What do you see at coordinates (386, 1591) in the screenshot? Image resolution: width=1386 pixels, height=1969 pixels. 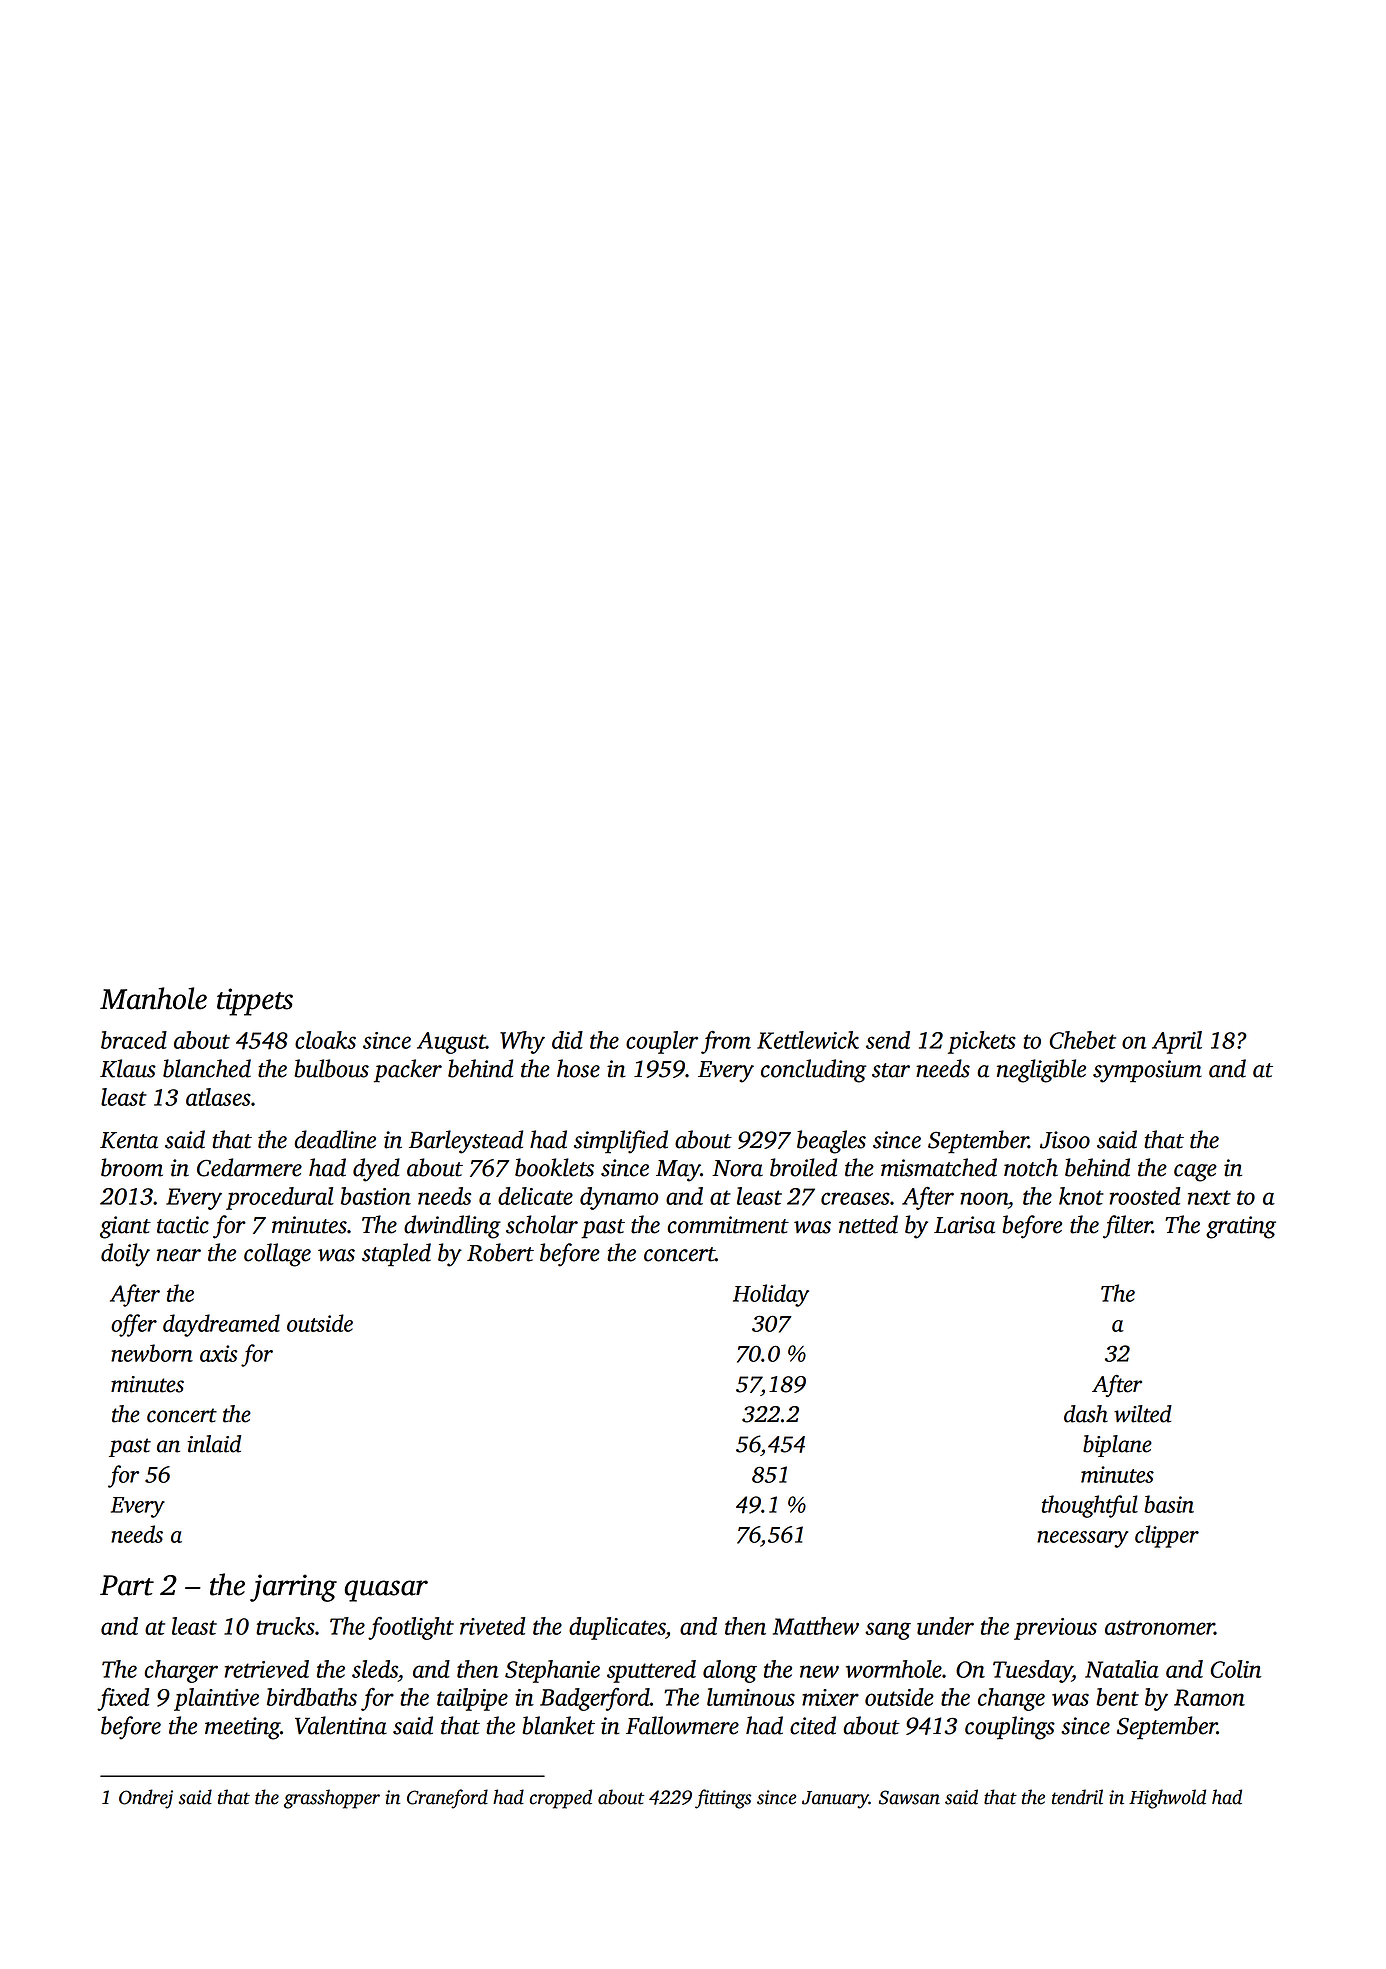 I see `quasar` at bounding box center [386, 1591].
